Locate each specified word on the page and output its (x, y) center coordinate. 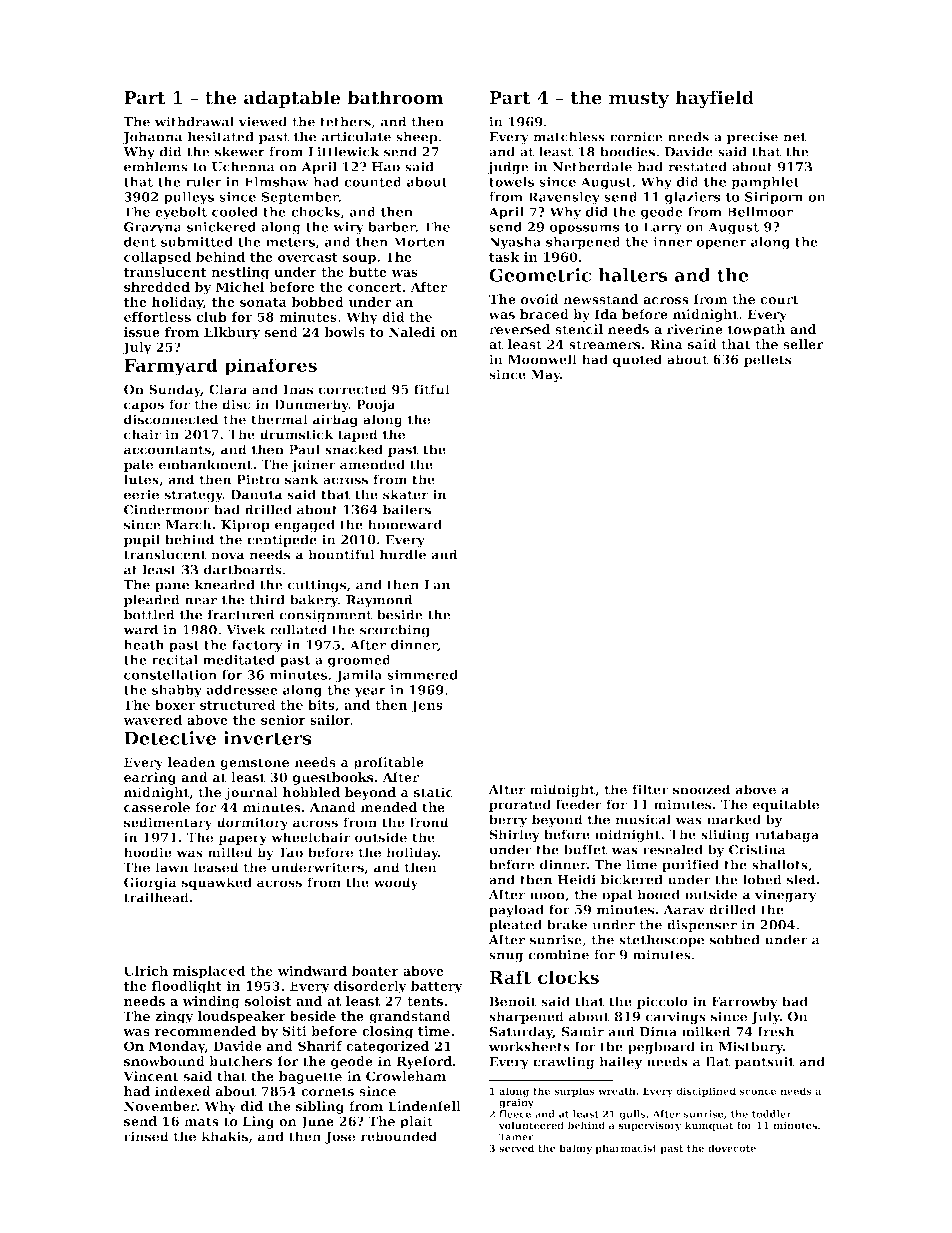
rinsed (146, 1136)
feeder (579, 804)
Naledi (412, 332)
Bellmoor (760, 212)
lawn (172, 867)
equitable (786, 805)
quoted (637, 360)
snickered (221, 227)
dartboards (243, 569)
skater (405, 494)
